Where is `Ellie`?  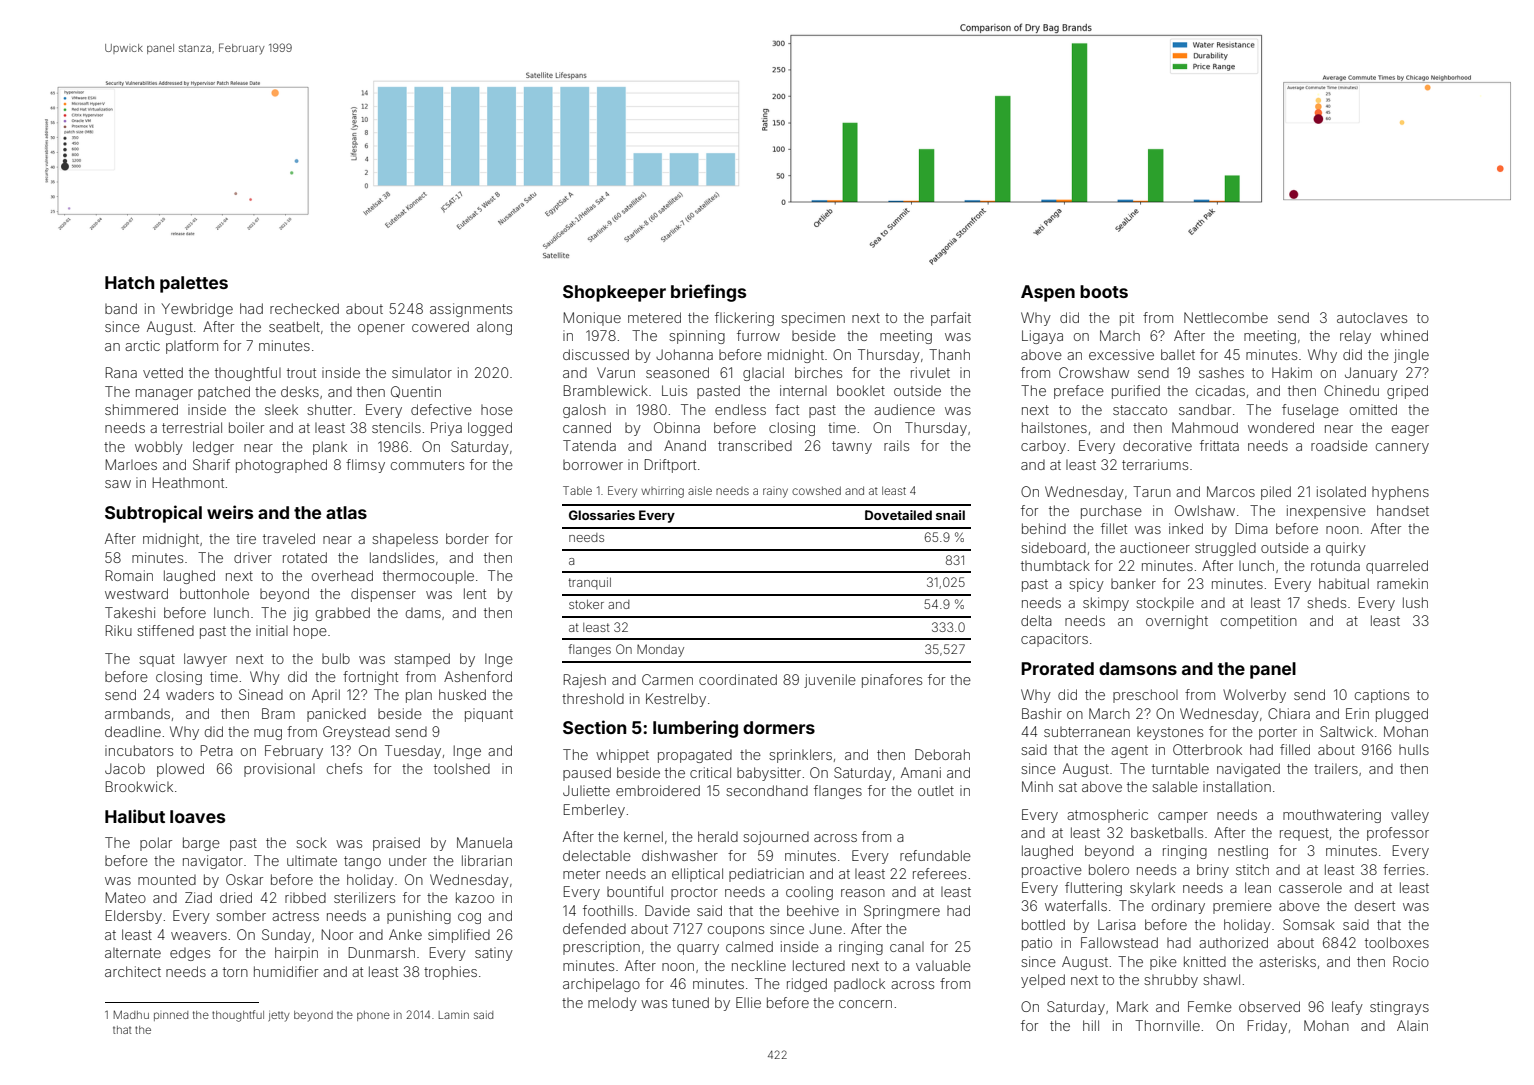 Ellie is located at coordinates (748, 1002).
